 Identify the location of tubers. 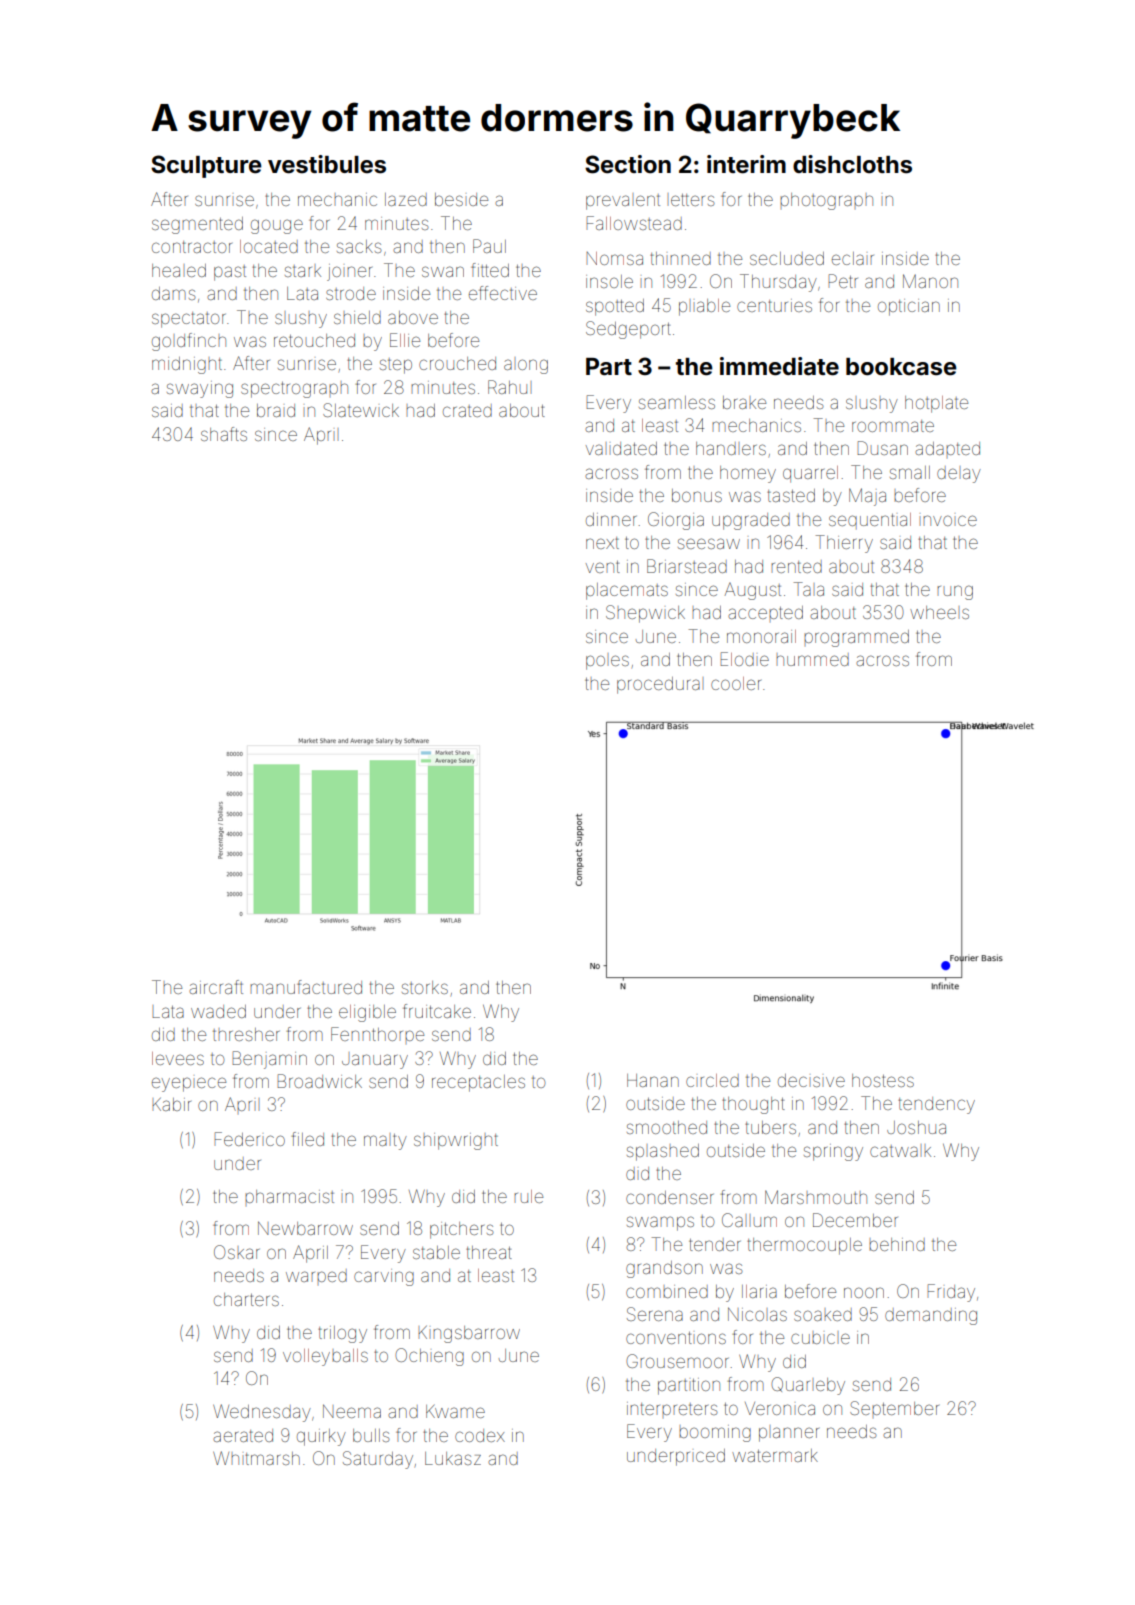
(771, 1127).
